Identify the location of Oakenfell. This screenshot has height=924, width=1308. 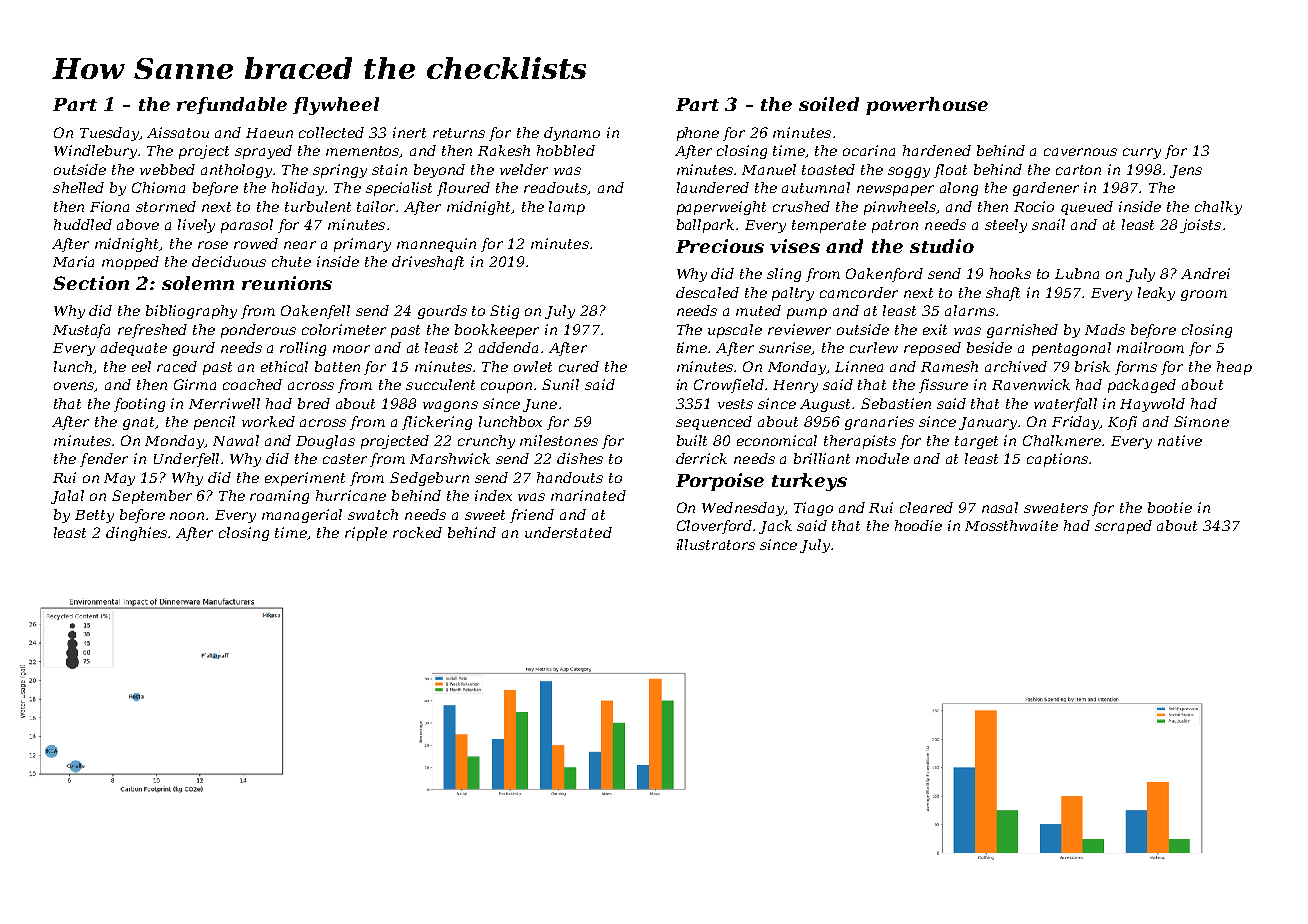
(315, 312).
